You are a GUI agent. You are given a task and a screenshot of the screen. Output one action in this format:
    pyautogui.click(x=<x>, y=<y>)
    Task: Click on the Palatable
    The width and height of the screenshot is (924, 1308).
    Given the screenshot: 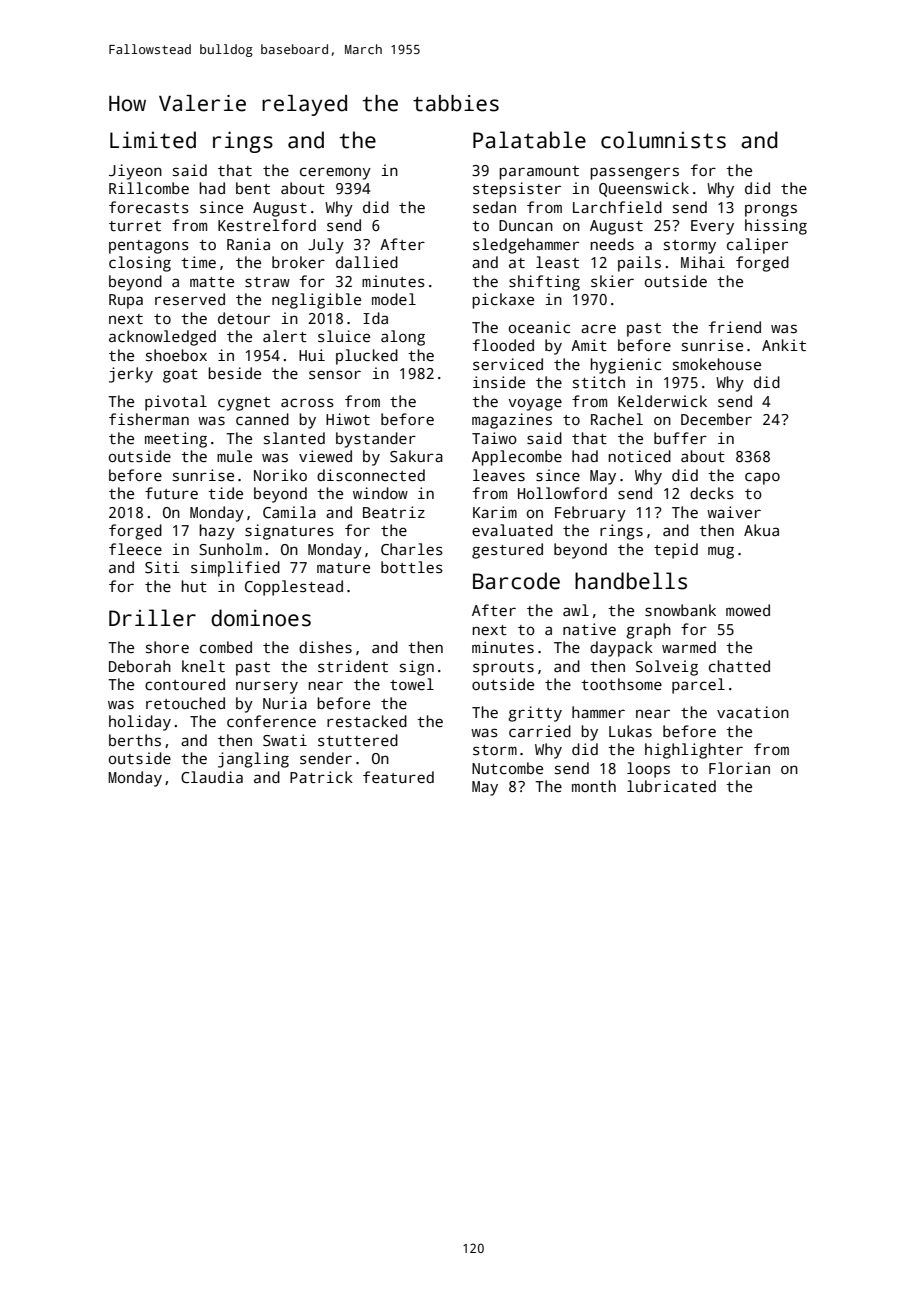 What is the action you would take?
    pyautogui.click(x=529, y=140)
